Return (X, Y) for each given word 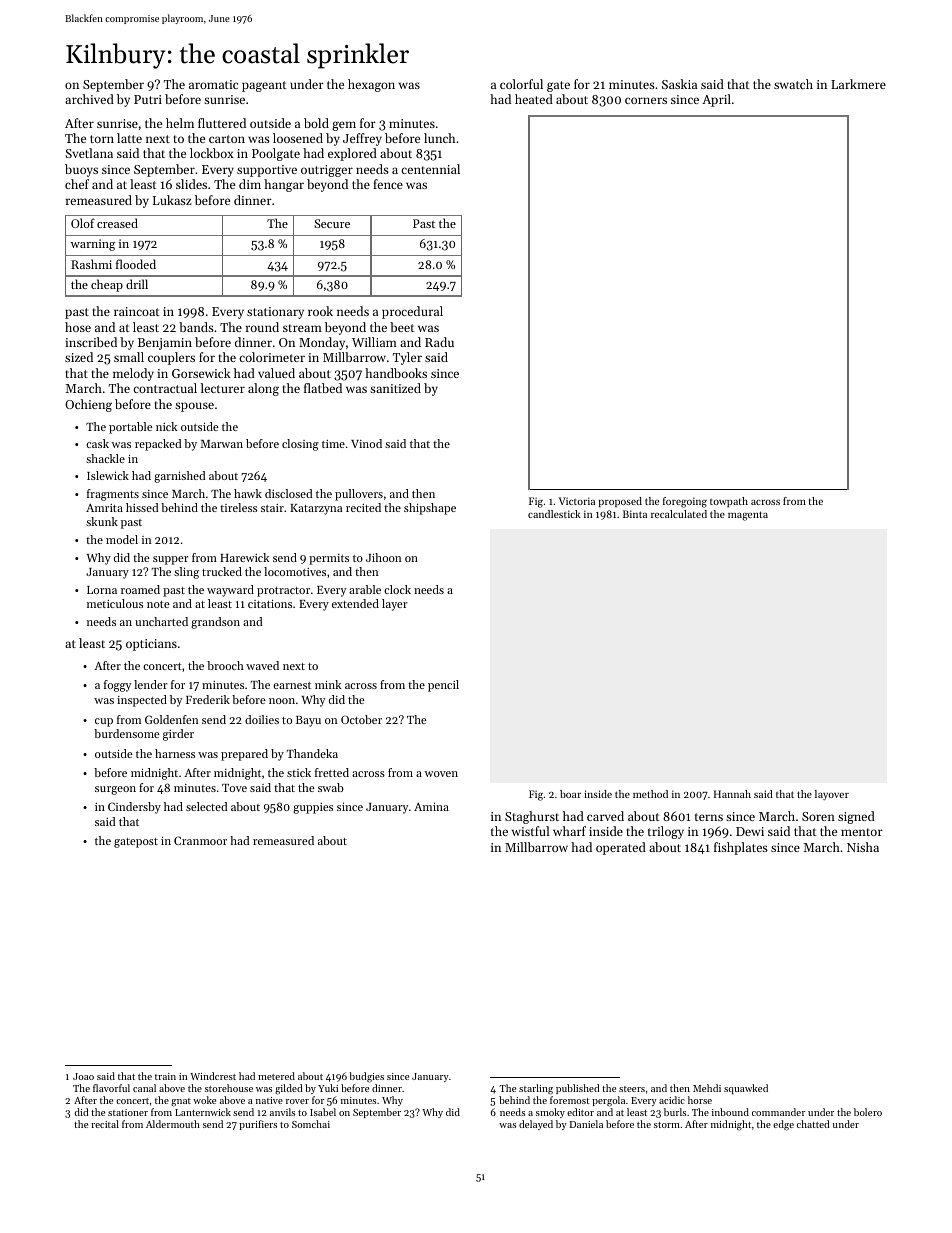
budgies (366, 1077)
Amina (431, 806)
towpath (729, 502)
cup (104, 722)
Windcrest (213, 1076)
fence (388, 184)
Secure (332, 223)
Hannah (732, 794)
